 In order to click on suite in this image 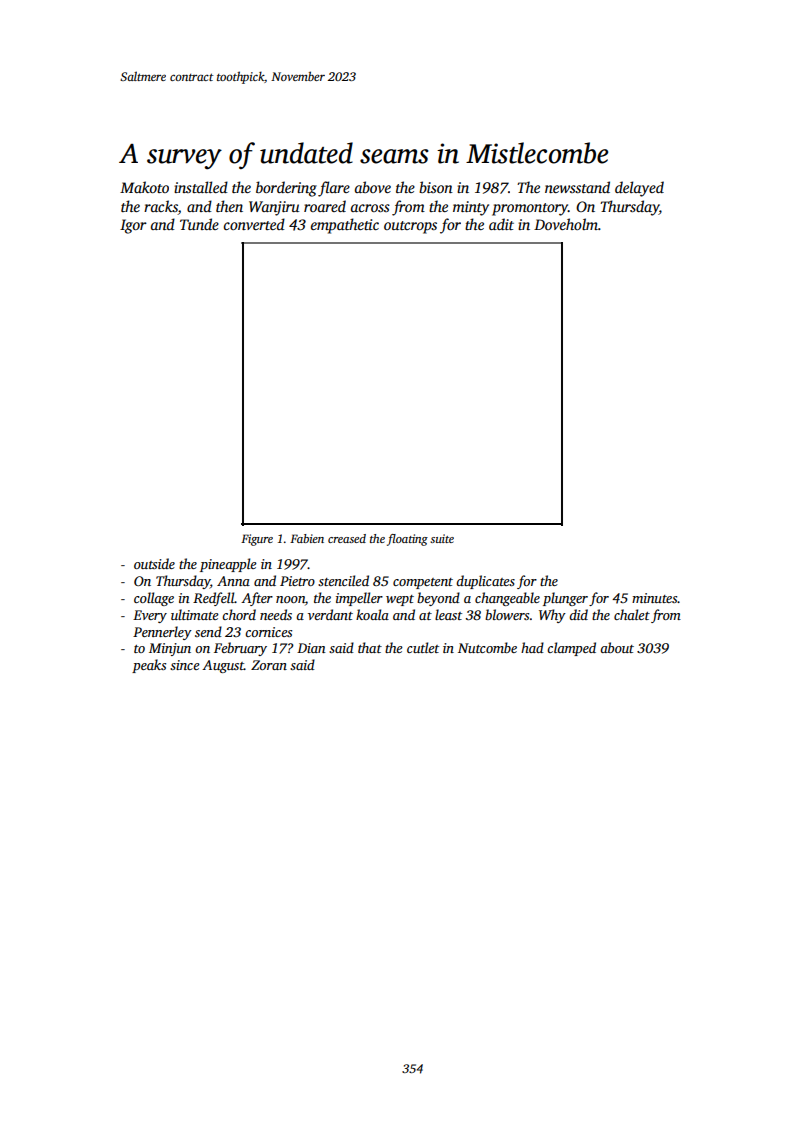, I will do `click(442, 538)`.
